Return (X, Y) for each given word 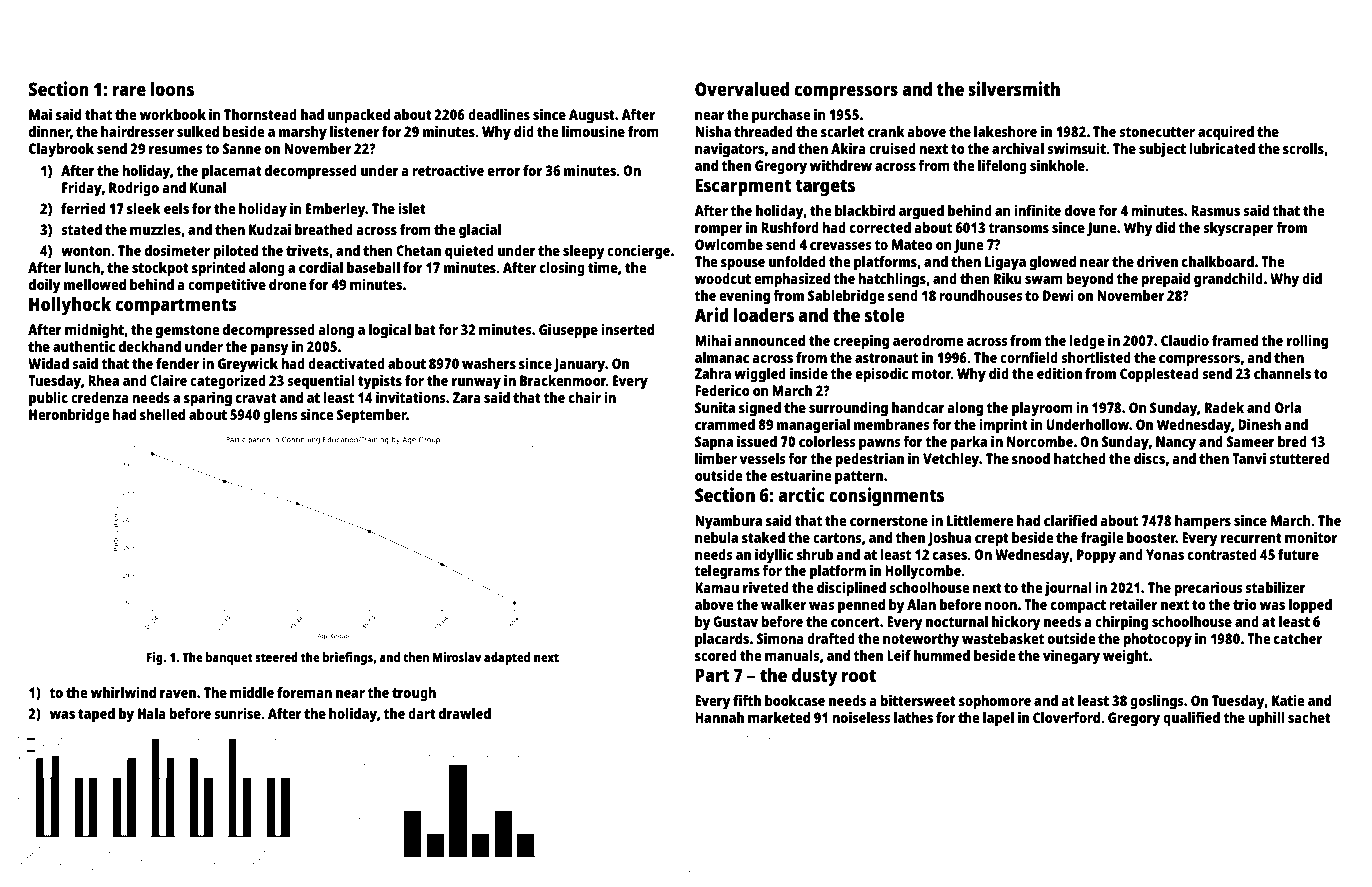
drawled (465, 713)
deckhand (150, 346)
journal (1068, 589)
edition (1059, 373)
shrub (815, 554)
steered (276, 657)
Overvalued (742, 88)
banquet (229, 658)
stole (884, 314)
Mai (40, 114)
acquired (1226, 133)
